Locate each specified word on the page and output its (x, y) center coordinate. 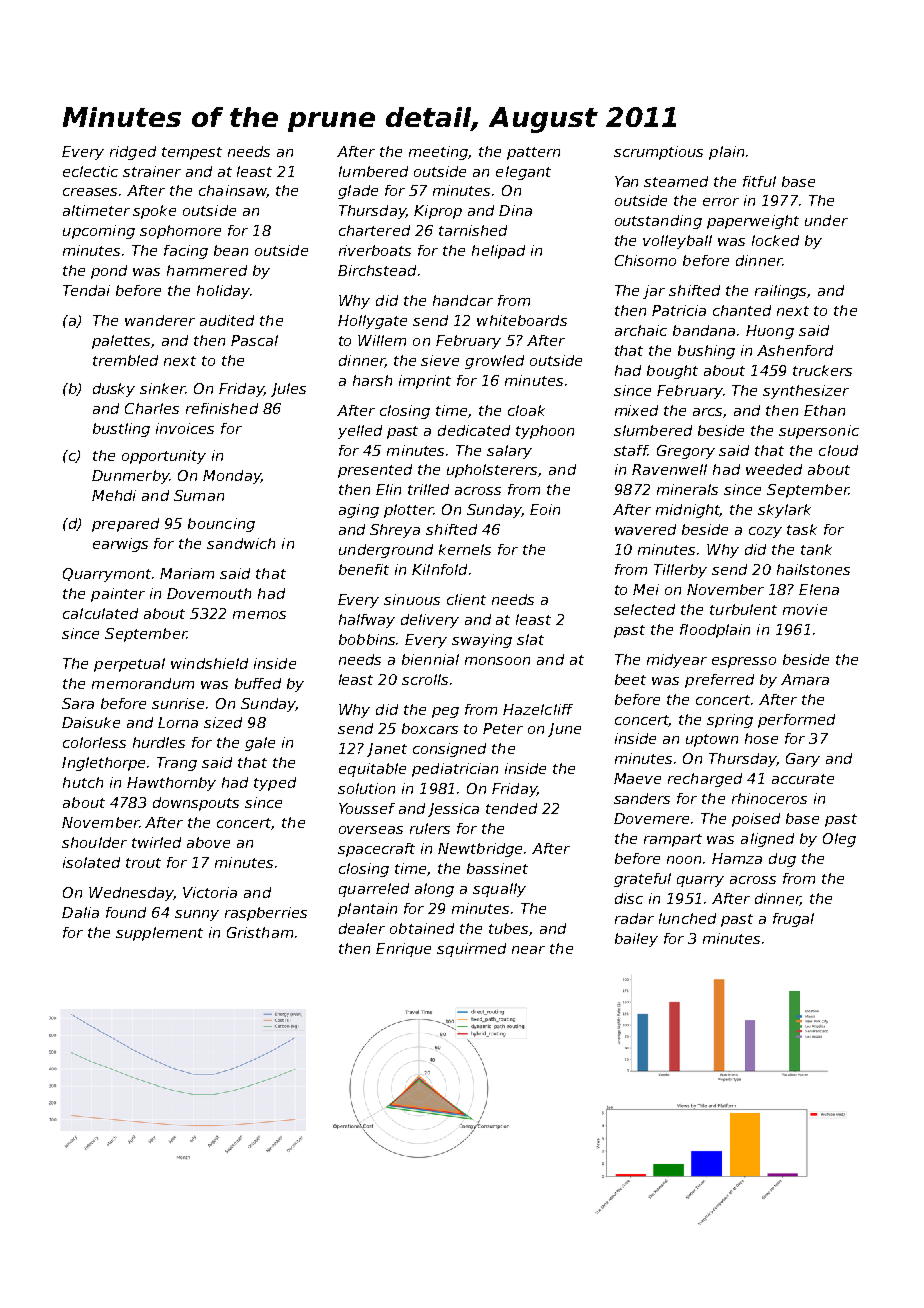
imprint (425, 382)
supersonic (819, 432)
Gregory (686, 452)
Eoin (545, 509)
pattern (533, 153)
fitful (759, 181)
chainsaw (232, 190)
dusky (114, 390)
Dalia (80, 912)
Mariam (187, 573)
